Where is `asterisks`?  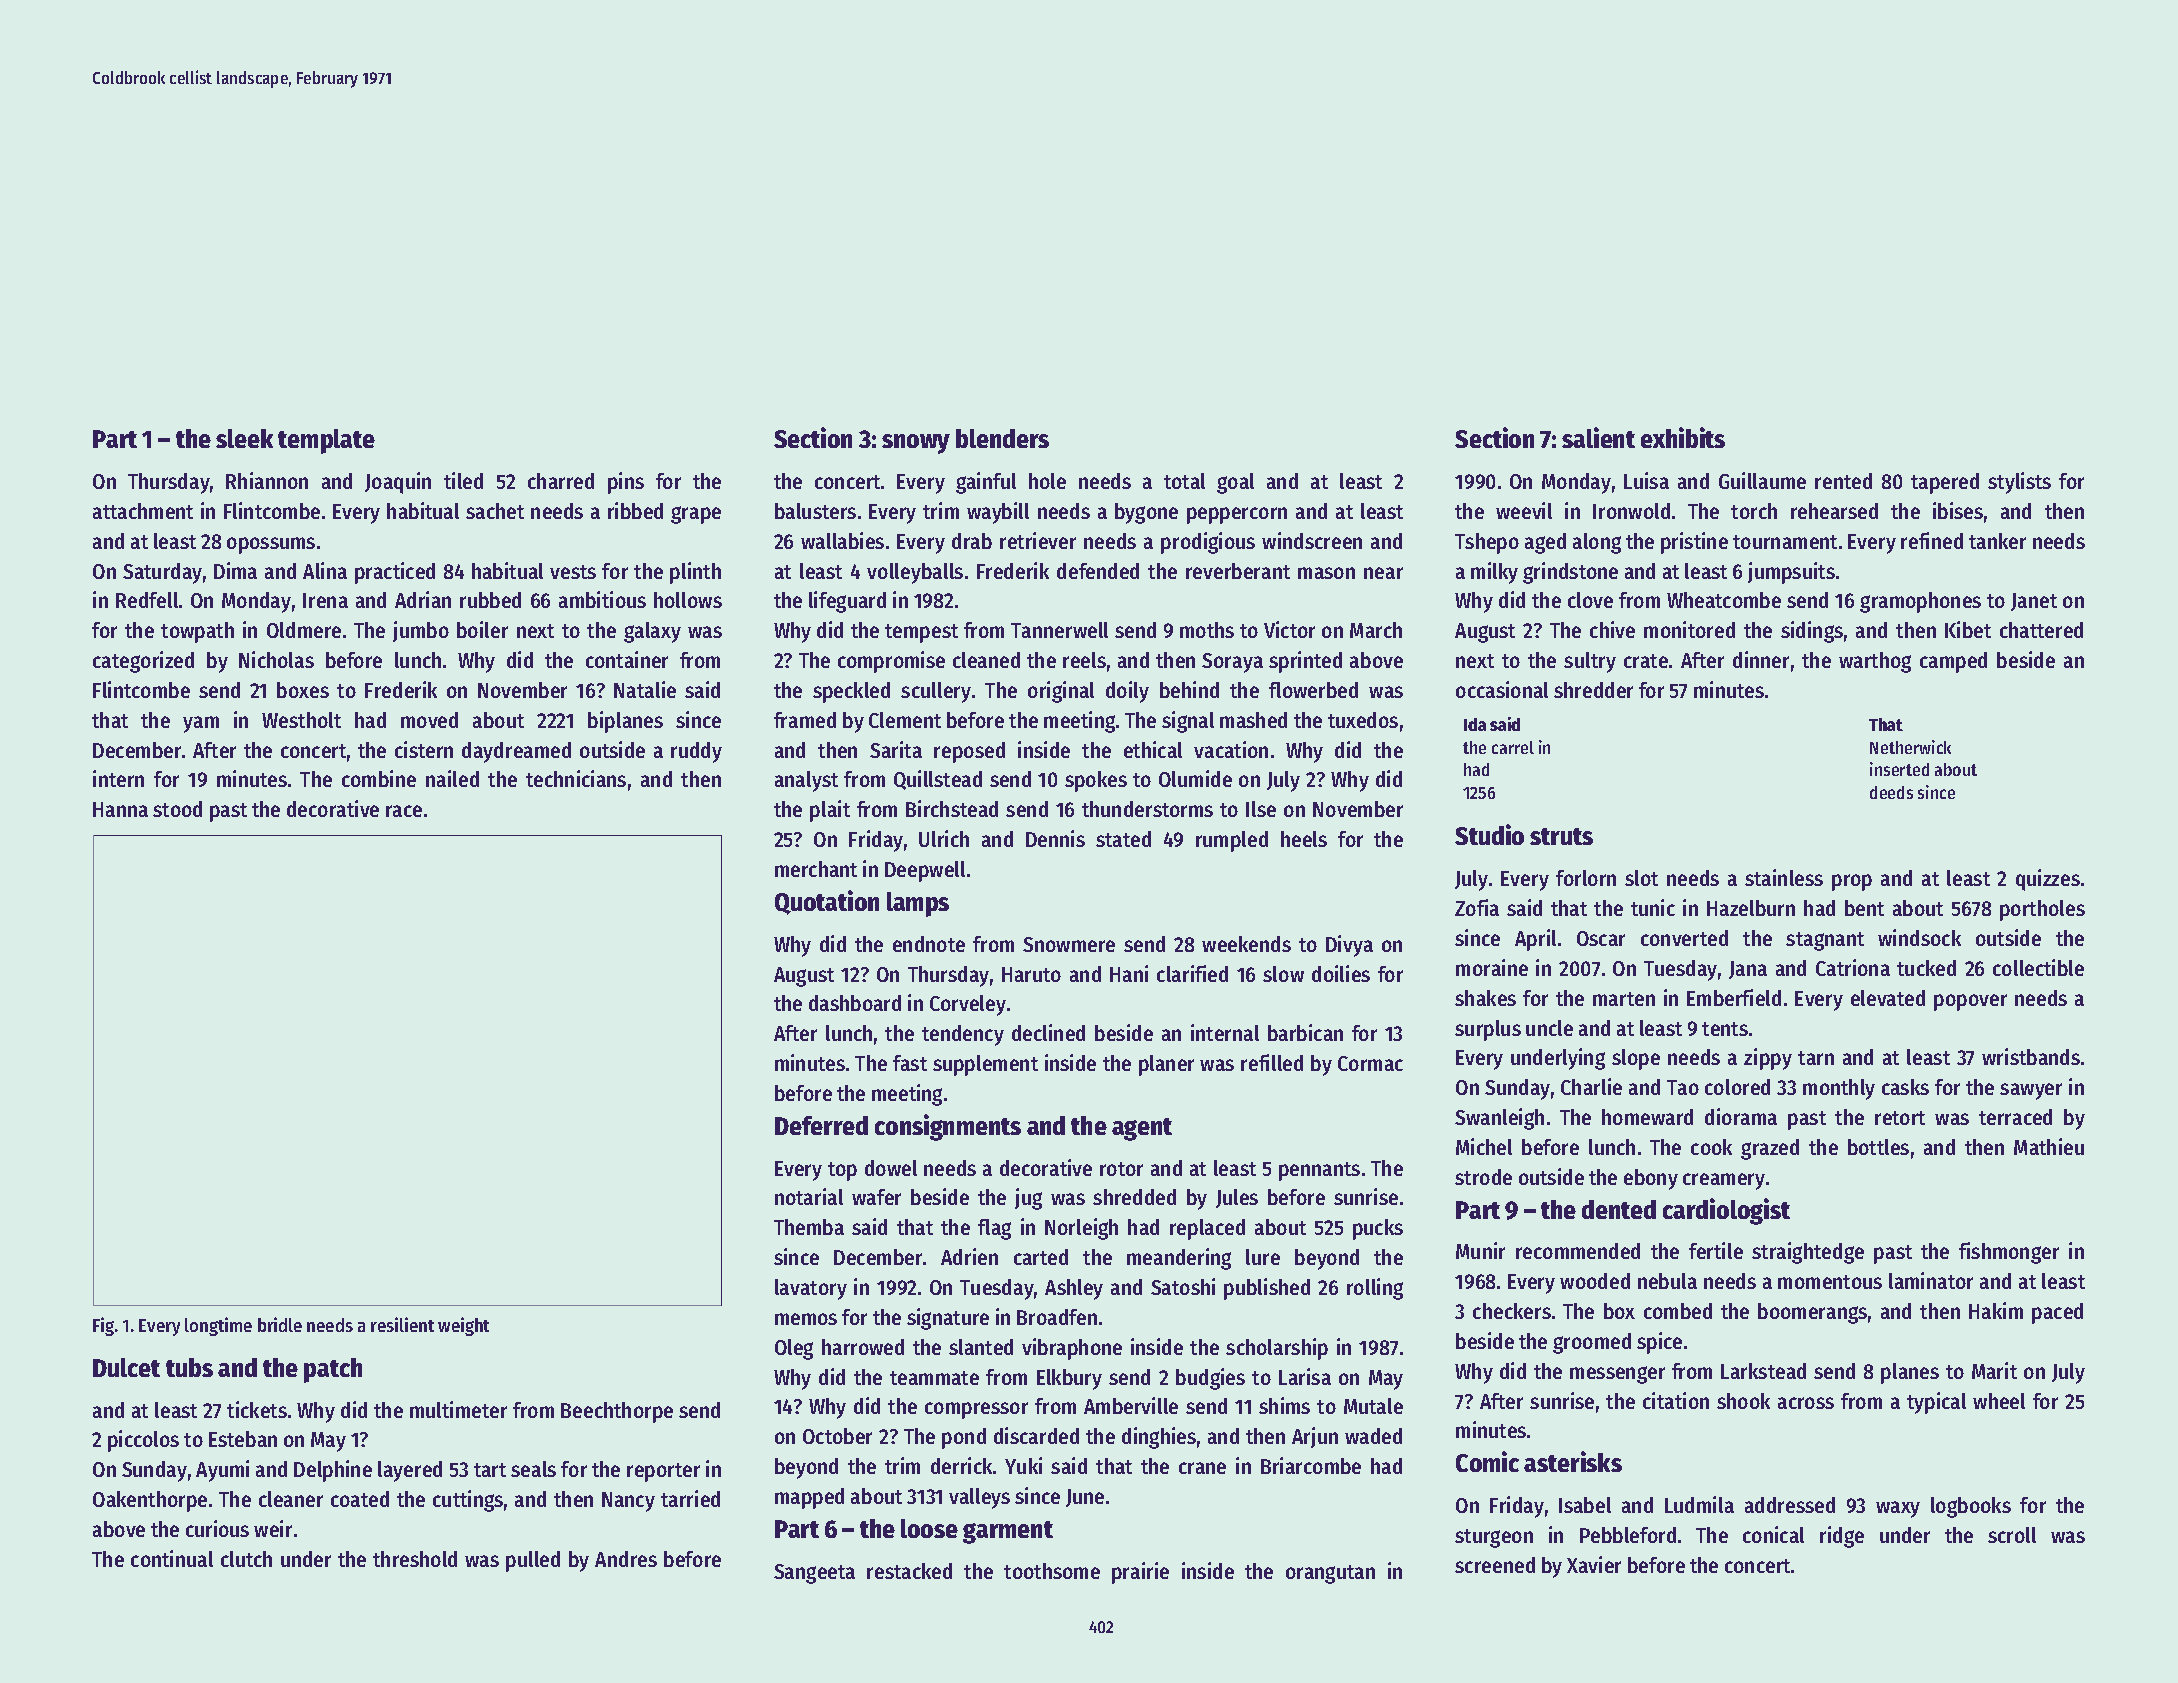 asterisks is located at coordinates (1573, 1461).
